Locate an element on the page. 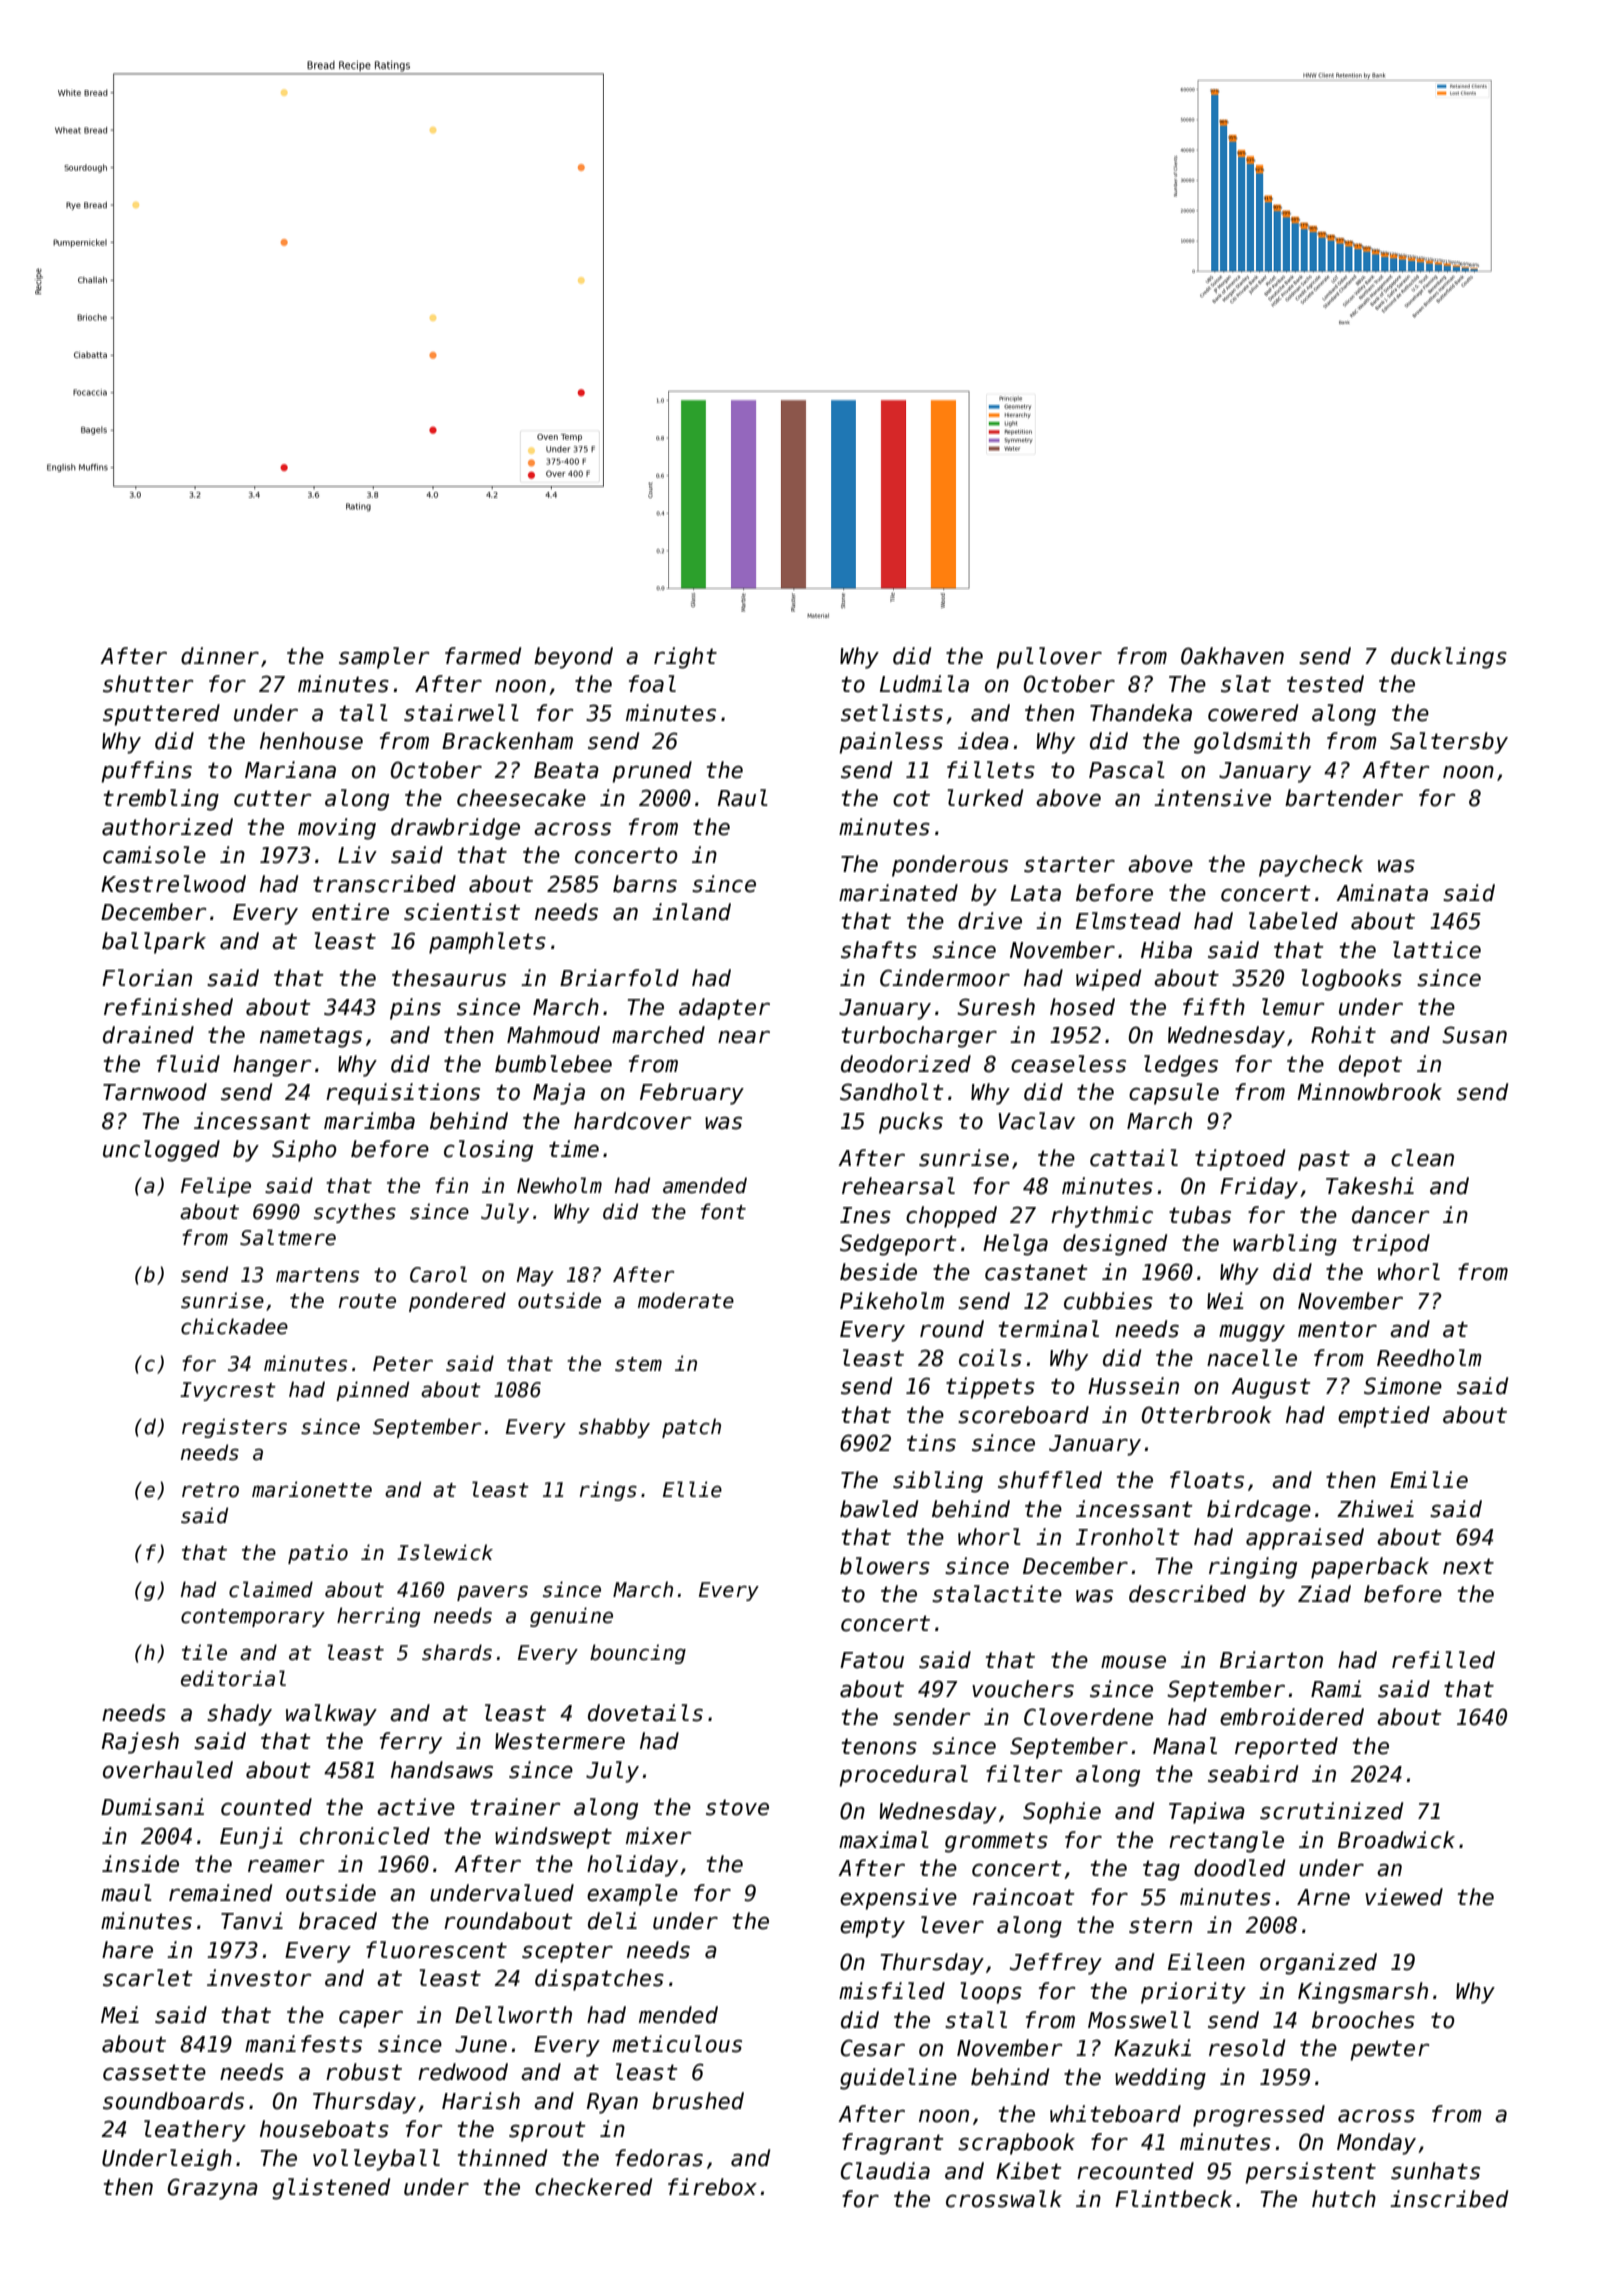  Hussein is located at coordinates (1133, 1386).
